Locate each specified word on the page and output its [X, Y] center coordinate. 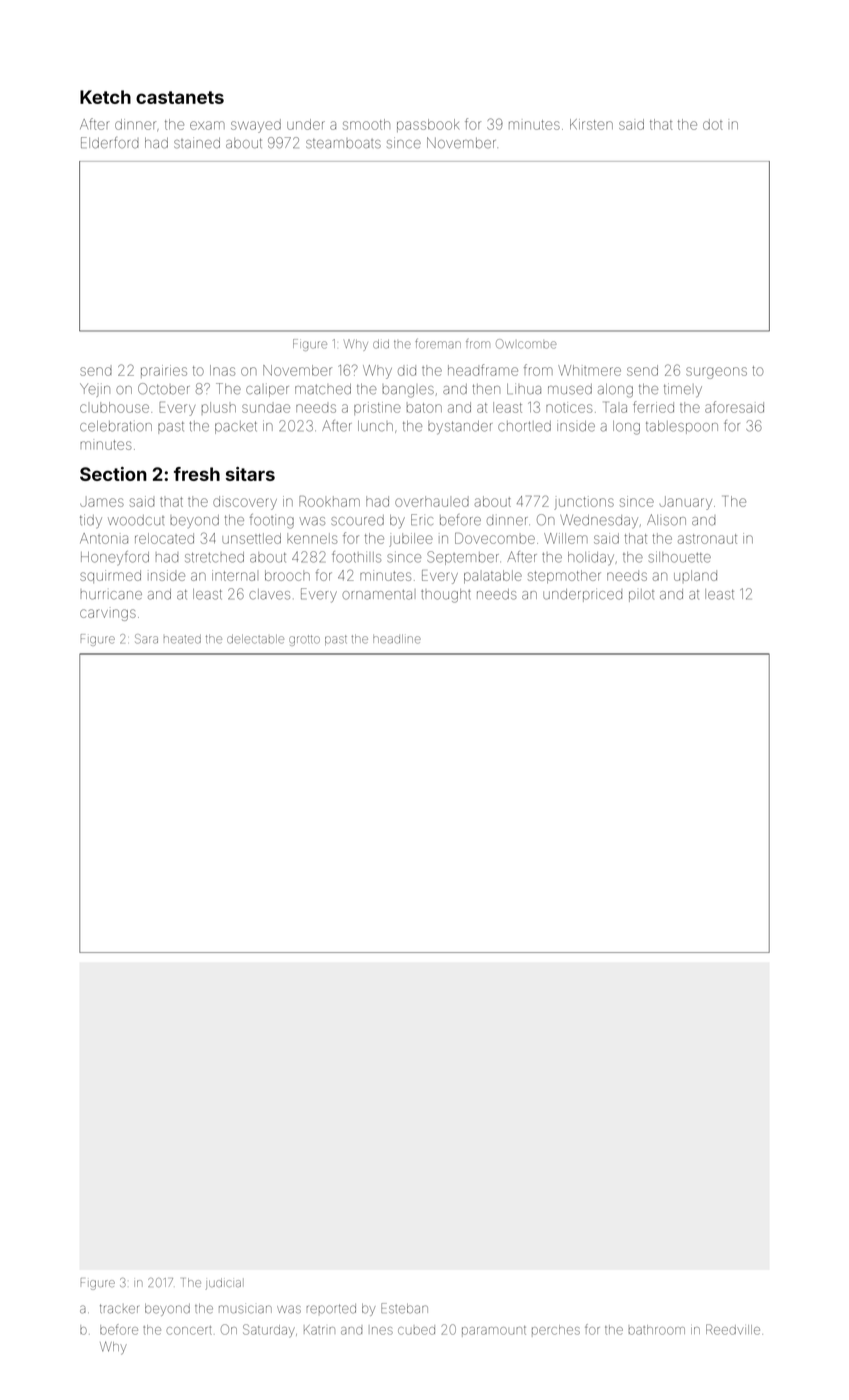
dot [713, 124]
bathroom [656, 1330]
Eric [422, 520]
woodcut [136, 520]
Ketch [105, 97]
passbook [428, 125]
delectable [255, 639]
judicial [223, 1283]
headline [397, 639]
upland [695, 575]
